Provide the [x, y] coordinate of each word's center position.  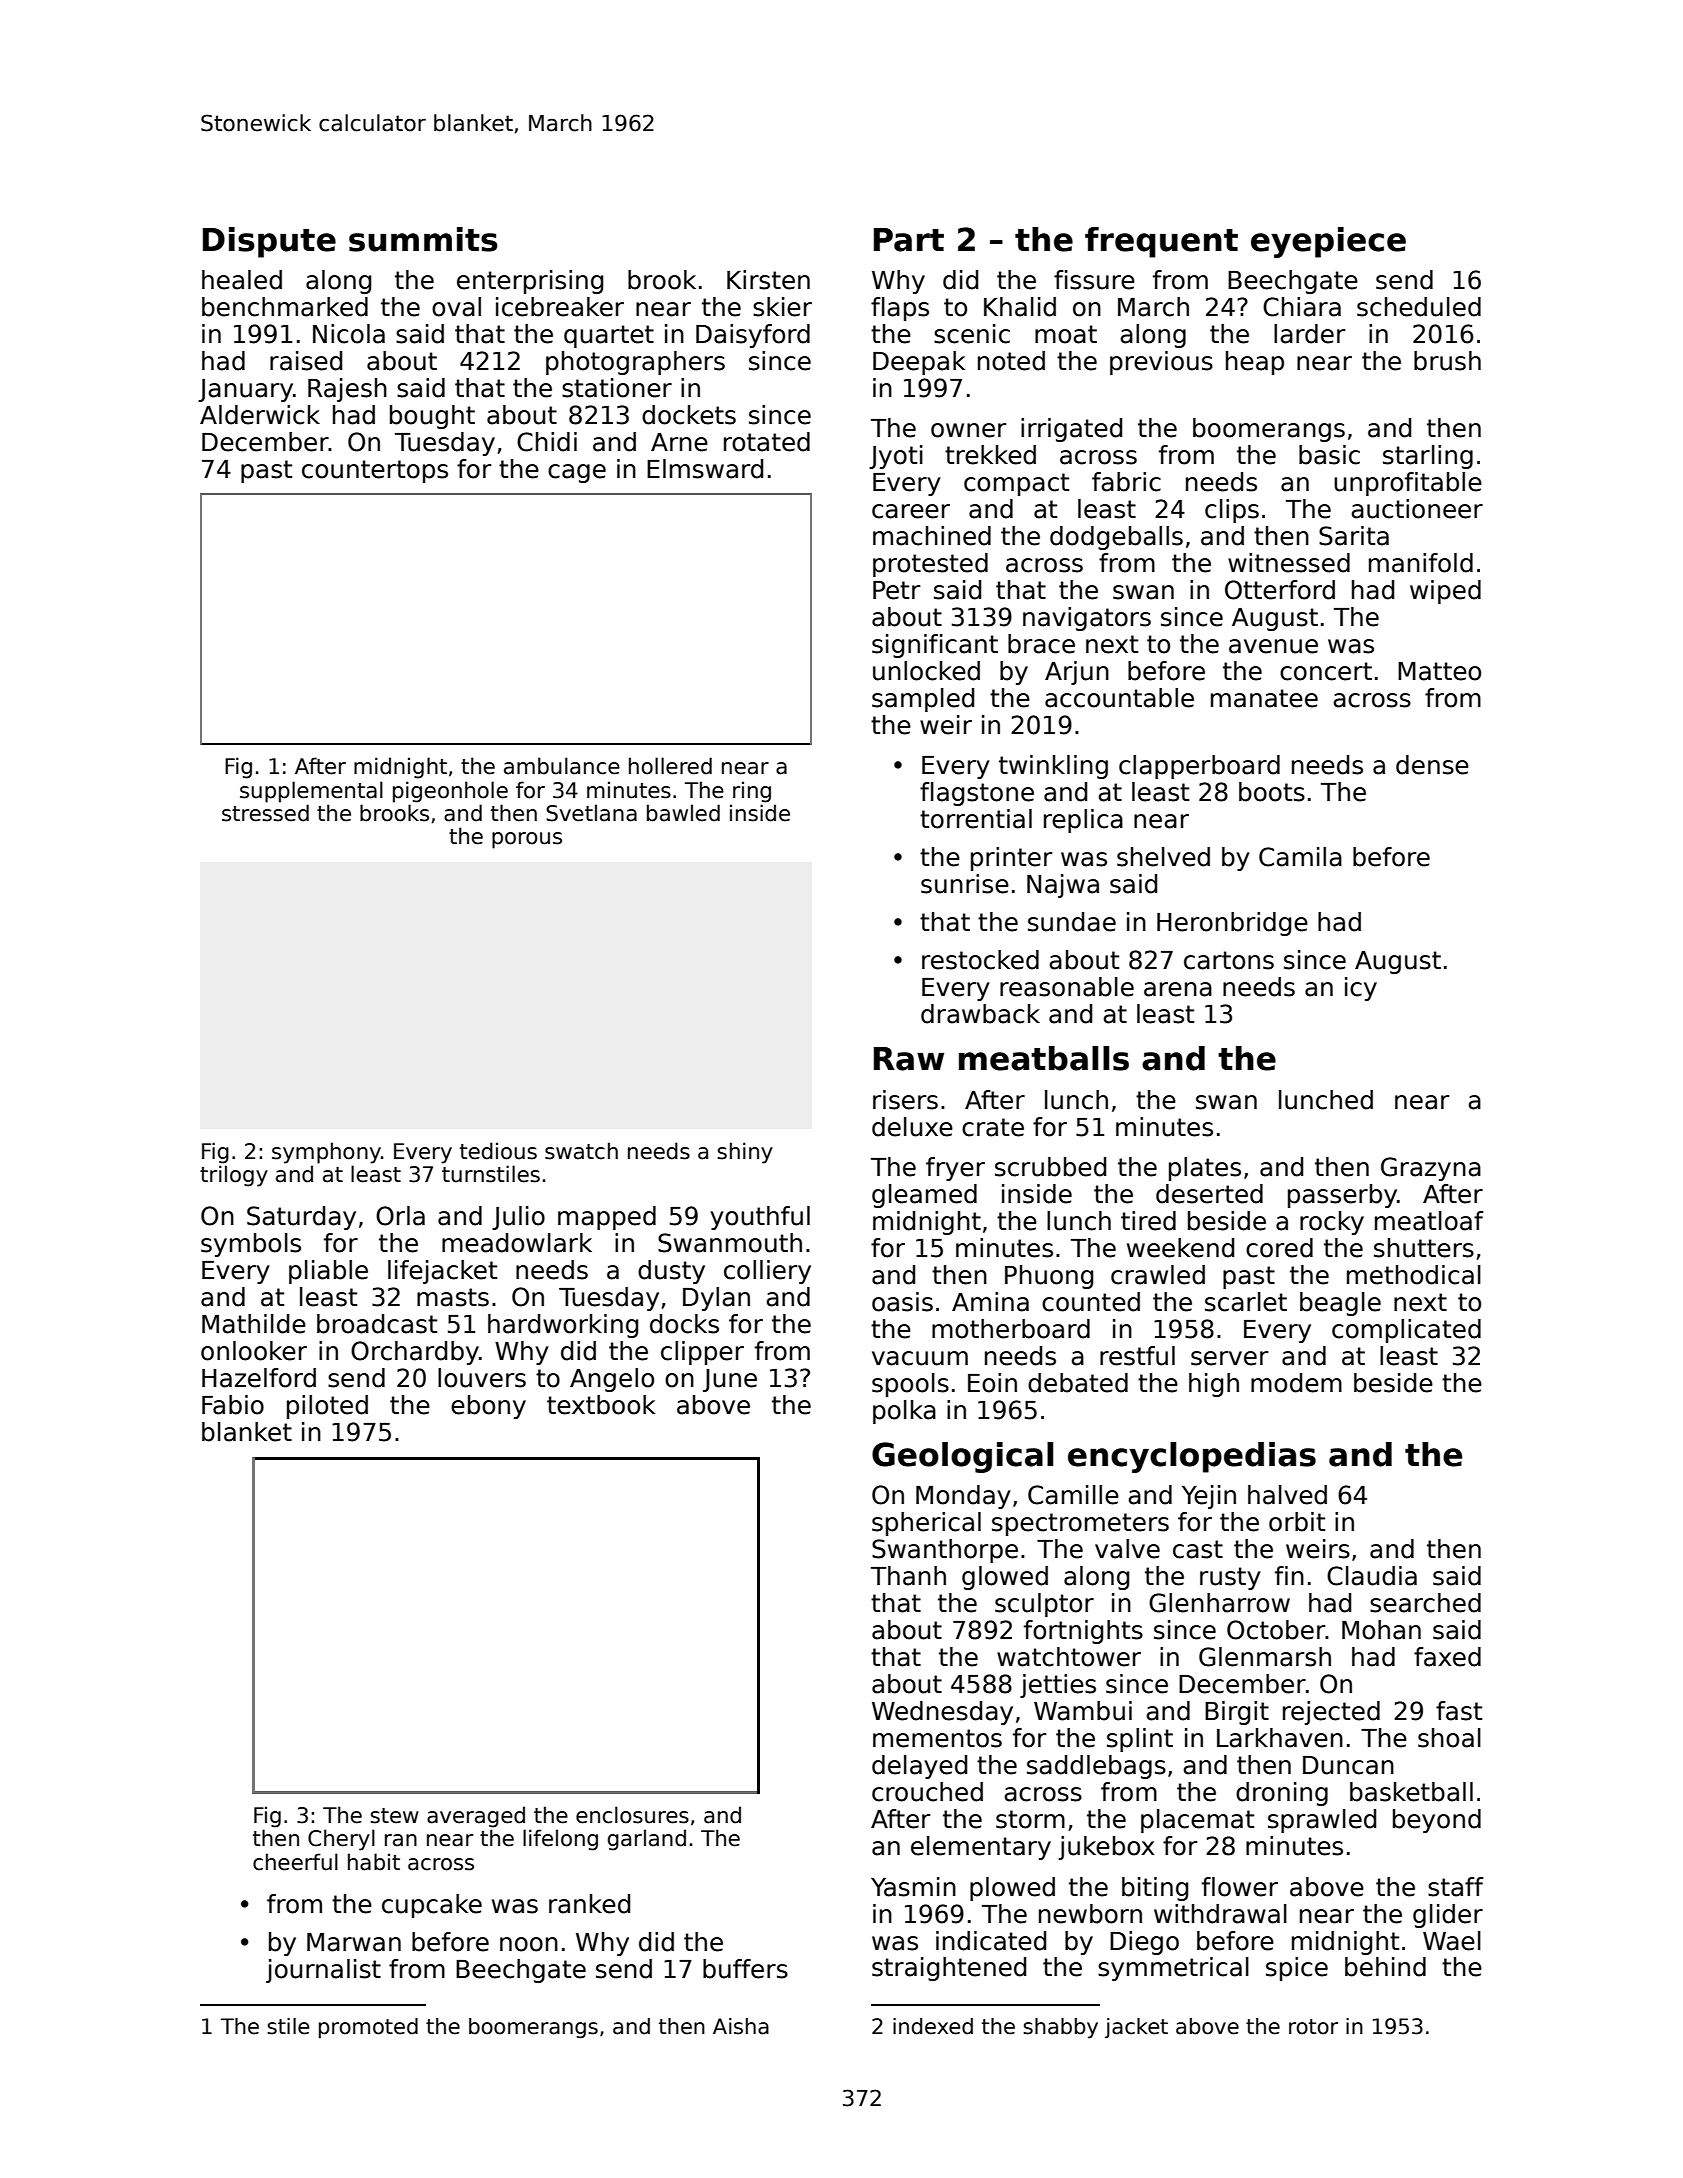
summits [423, 239]
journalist [323, 1971]
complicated [1406, 1331]
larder [1310, 334]
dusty [671, 1272]
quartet [609, 336]
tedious [498, 1151]
